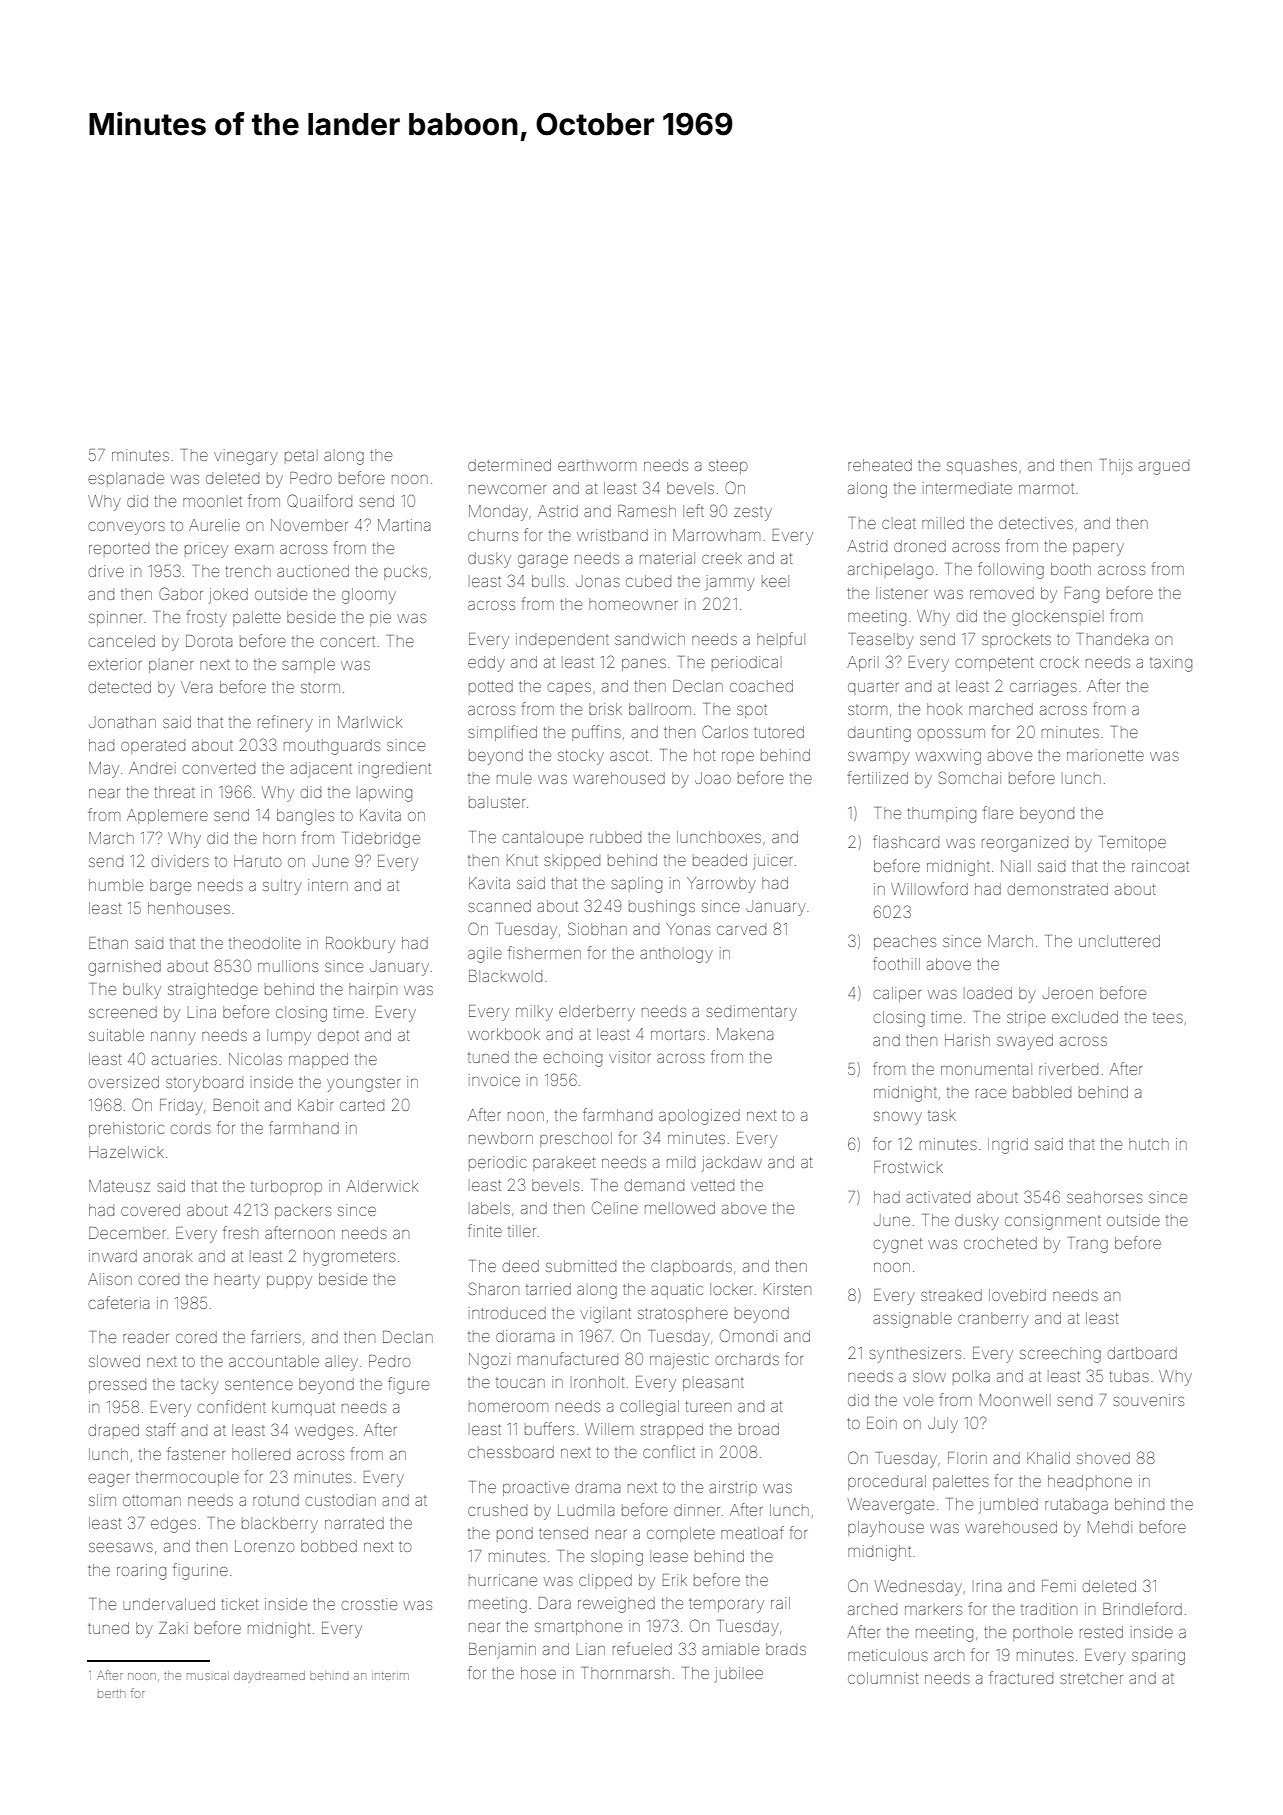 This screenshot has height=1815, width=1283. I want to click on Teaselby, so click(881, 641).
